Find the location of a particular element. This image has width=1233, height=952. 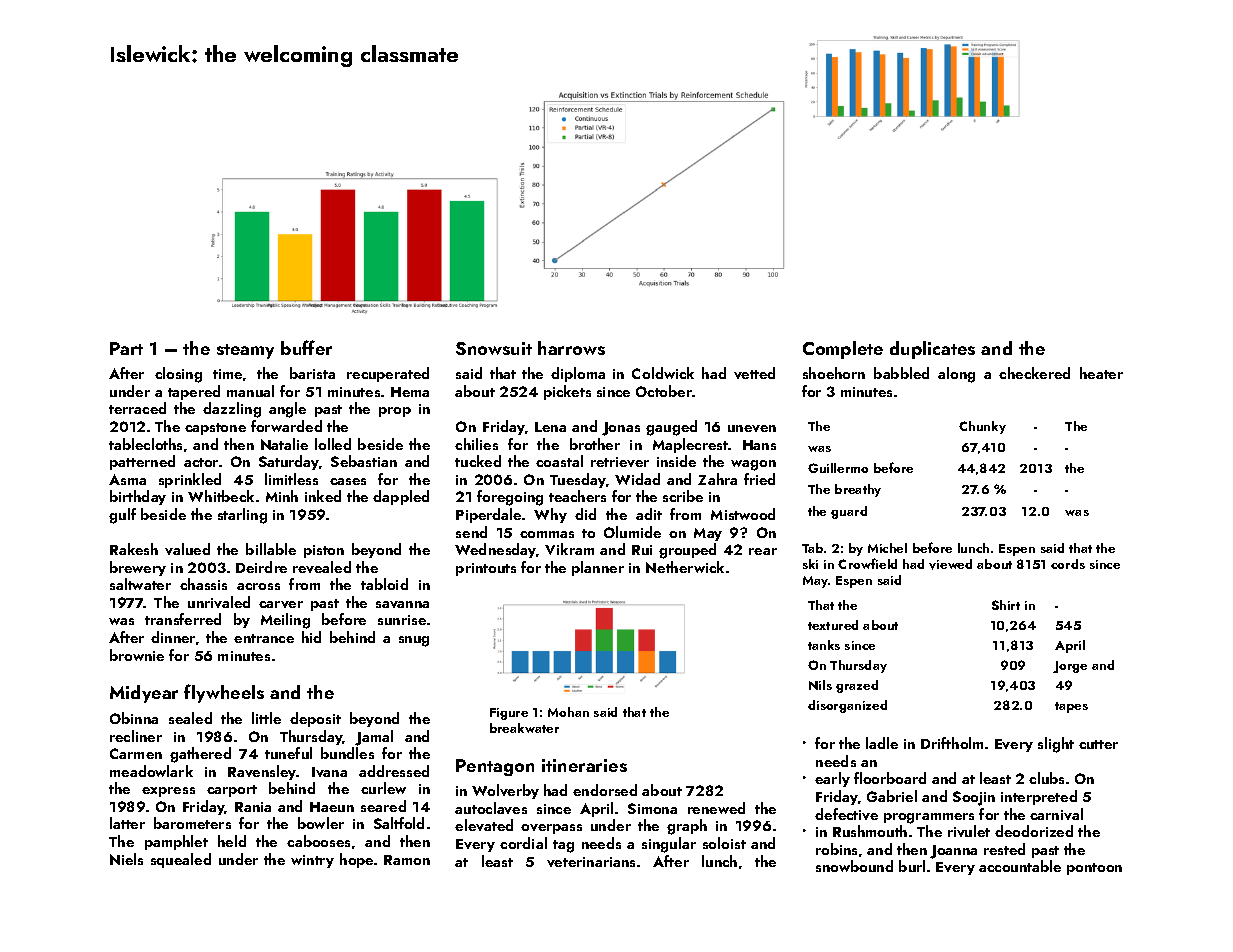

birthday is located at coordinates (138, 497).
